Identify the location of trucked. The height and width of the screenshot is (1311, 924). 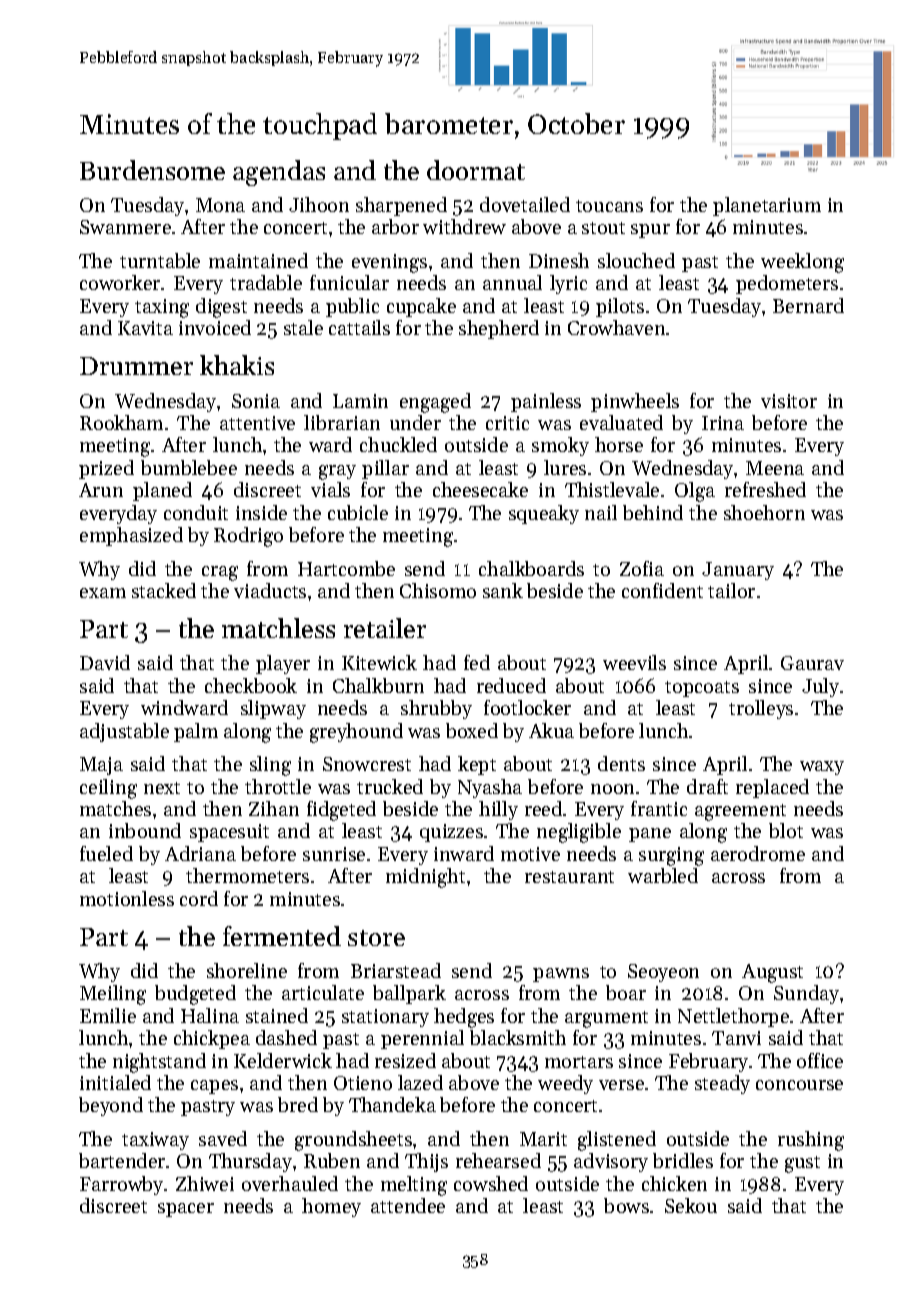
(390, 786).
